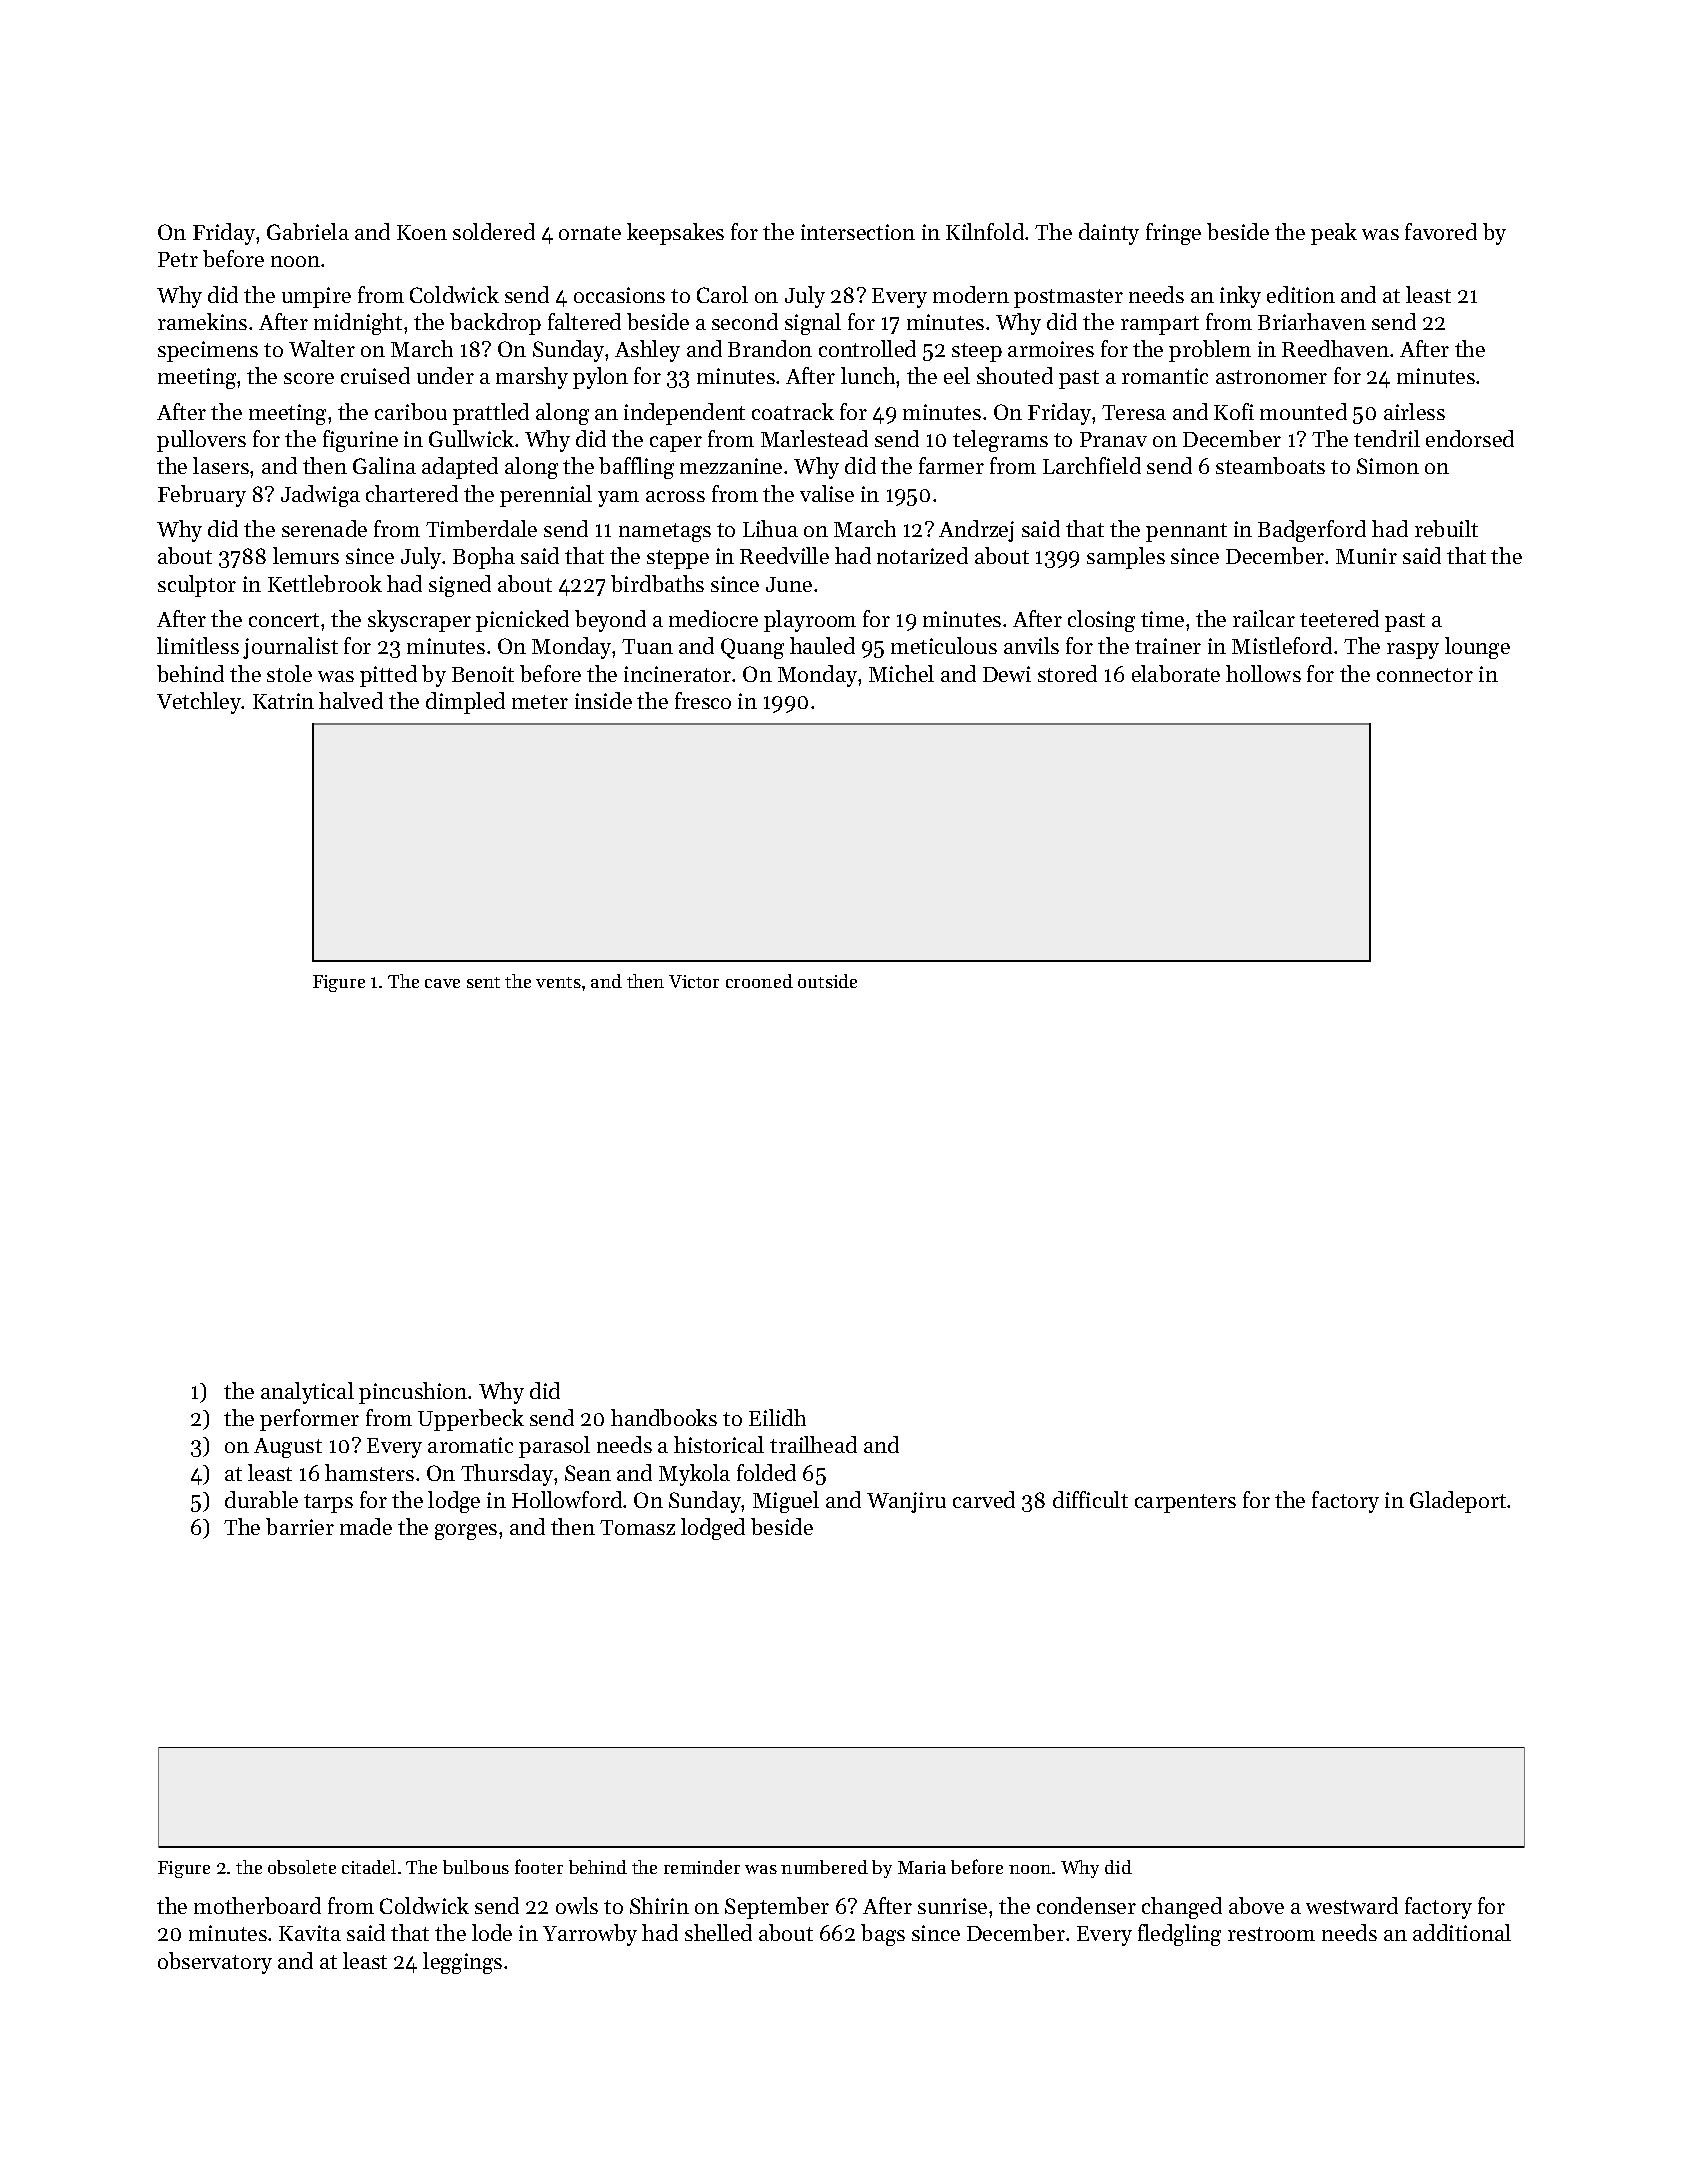  What do you see at coordinates (413, 1393) in the screenshot?
I see `pincushion` at bounding box center [413, 1393].
